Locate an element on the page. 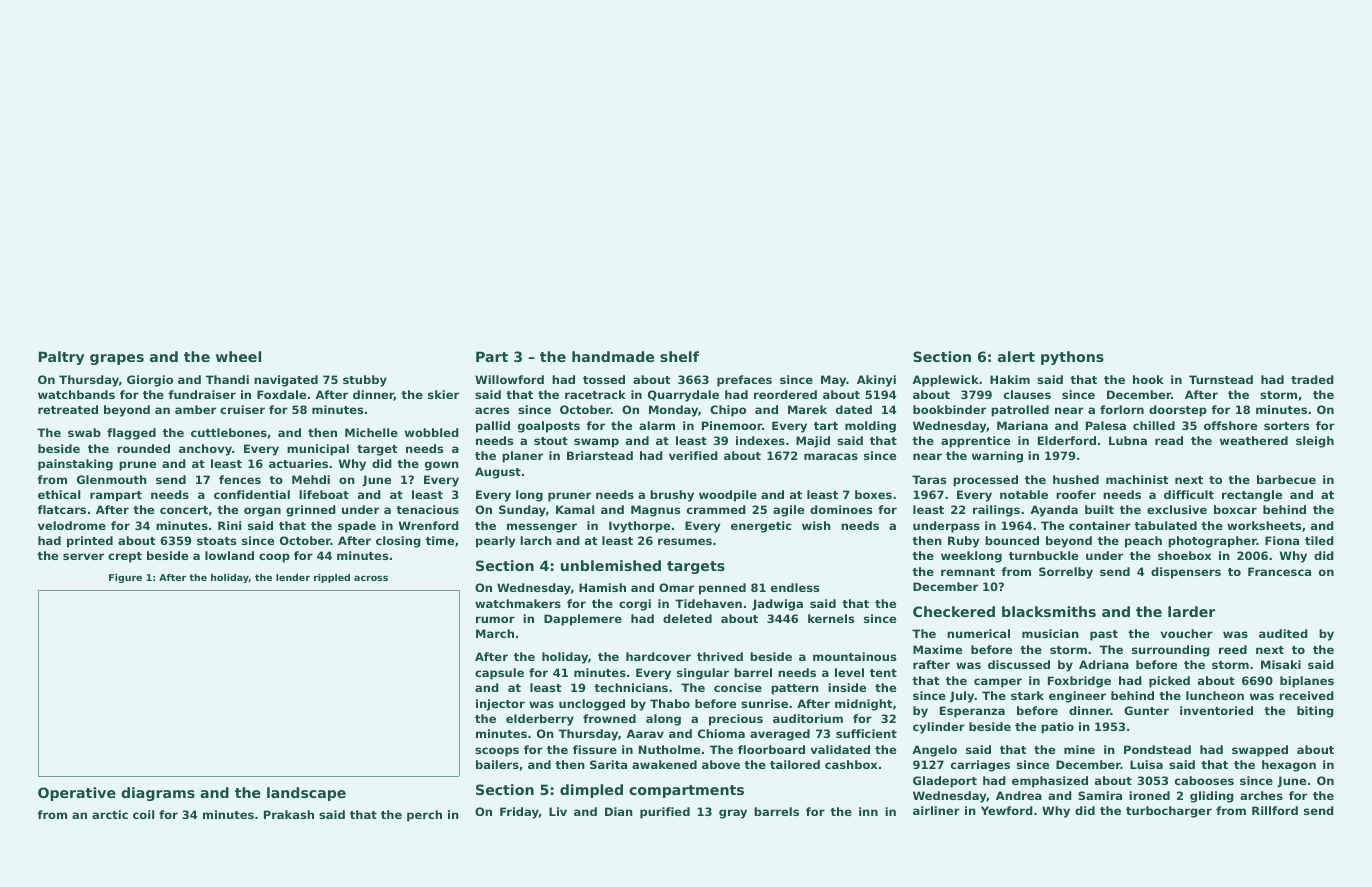 This image has height=887, width=1372. traded is located at coordinates (1312, 379).
